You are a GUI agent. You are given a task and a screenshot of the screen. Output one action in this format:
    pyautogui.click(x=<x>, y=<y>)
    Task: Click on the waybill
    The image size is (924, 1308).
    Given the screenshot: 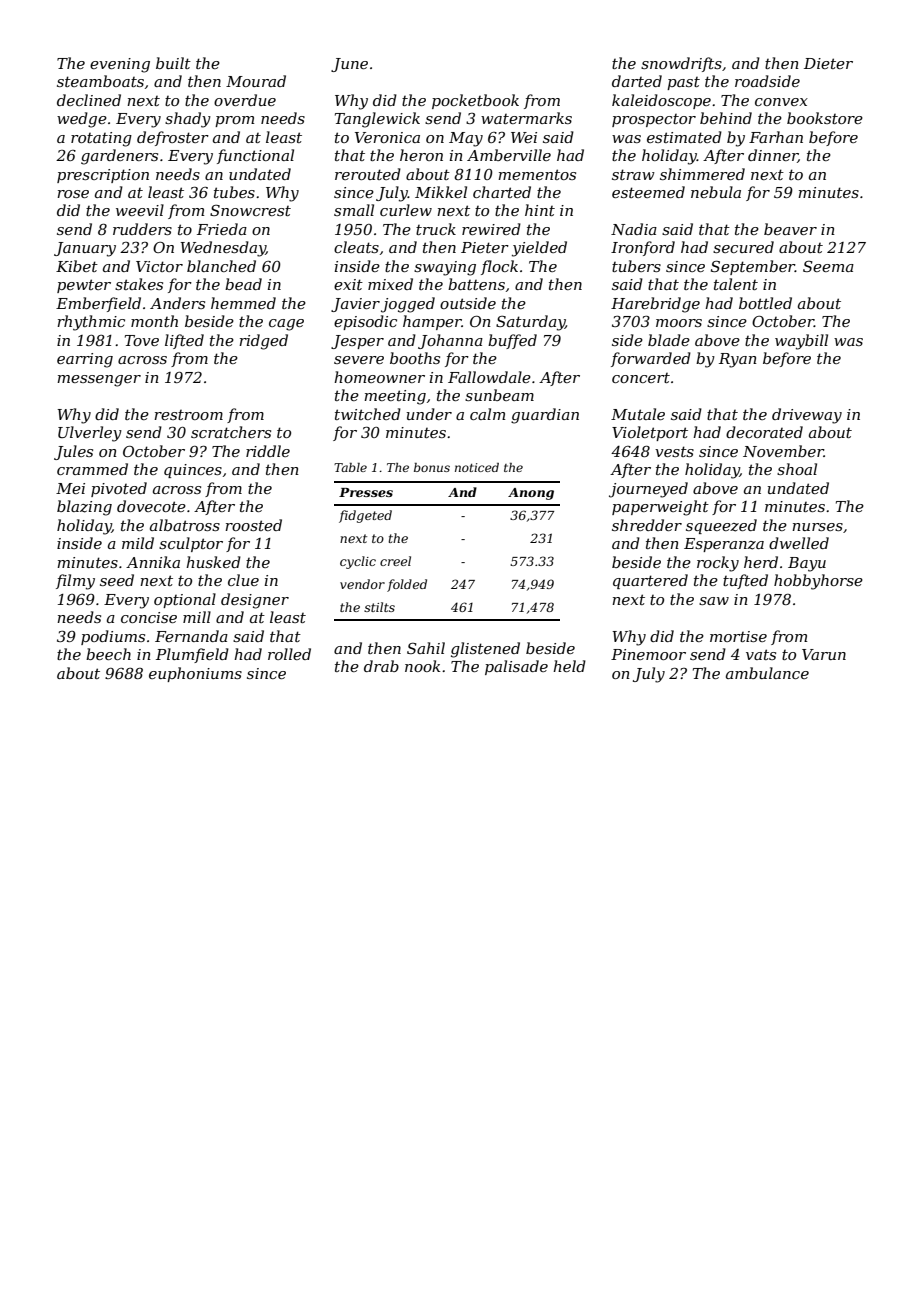 What is the action you would take?
    pyautogui.click(x=801, y=342)
